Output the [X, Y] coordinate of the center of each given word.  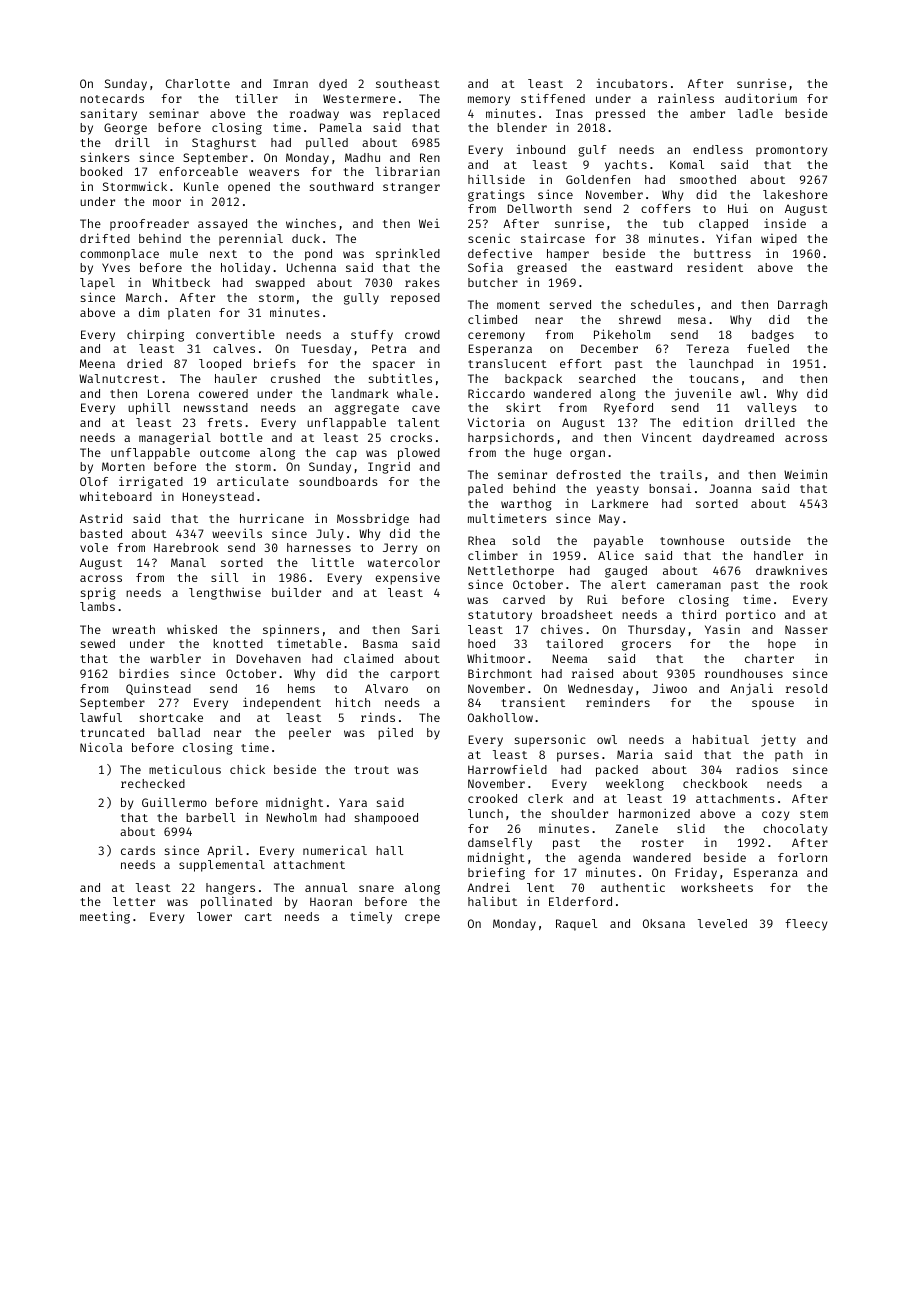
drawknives [791, 570]
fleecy [806, 925]
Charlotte [198, 83]
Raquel [576, 925]
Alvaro [386, 688]
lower [214, 916]
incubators [632, 83]
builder [296, 592]
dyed [333, 85]
